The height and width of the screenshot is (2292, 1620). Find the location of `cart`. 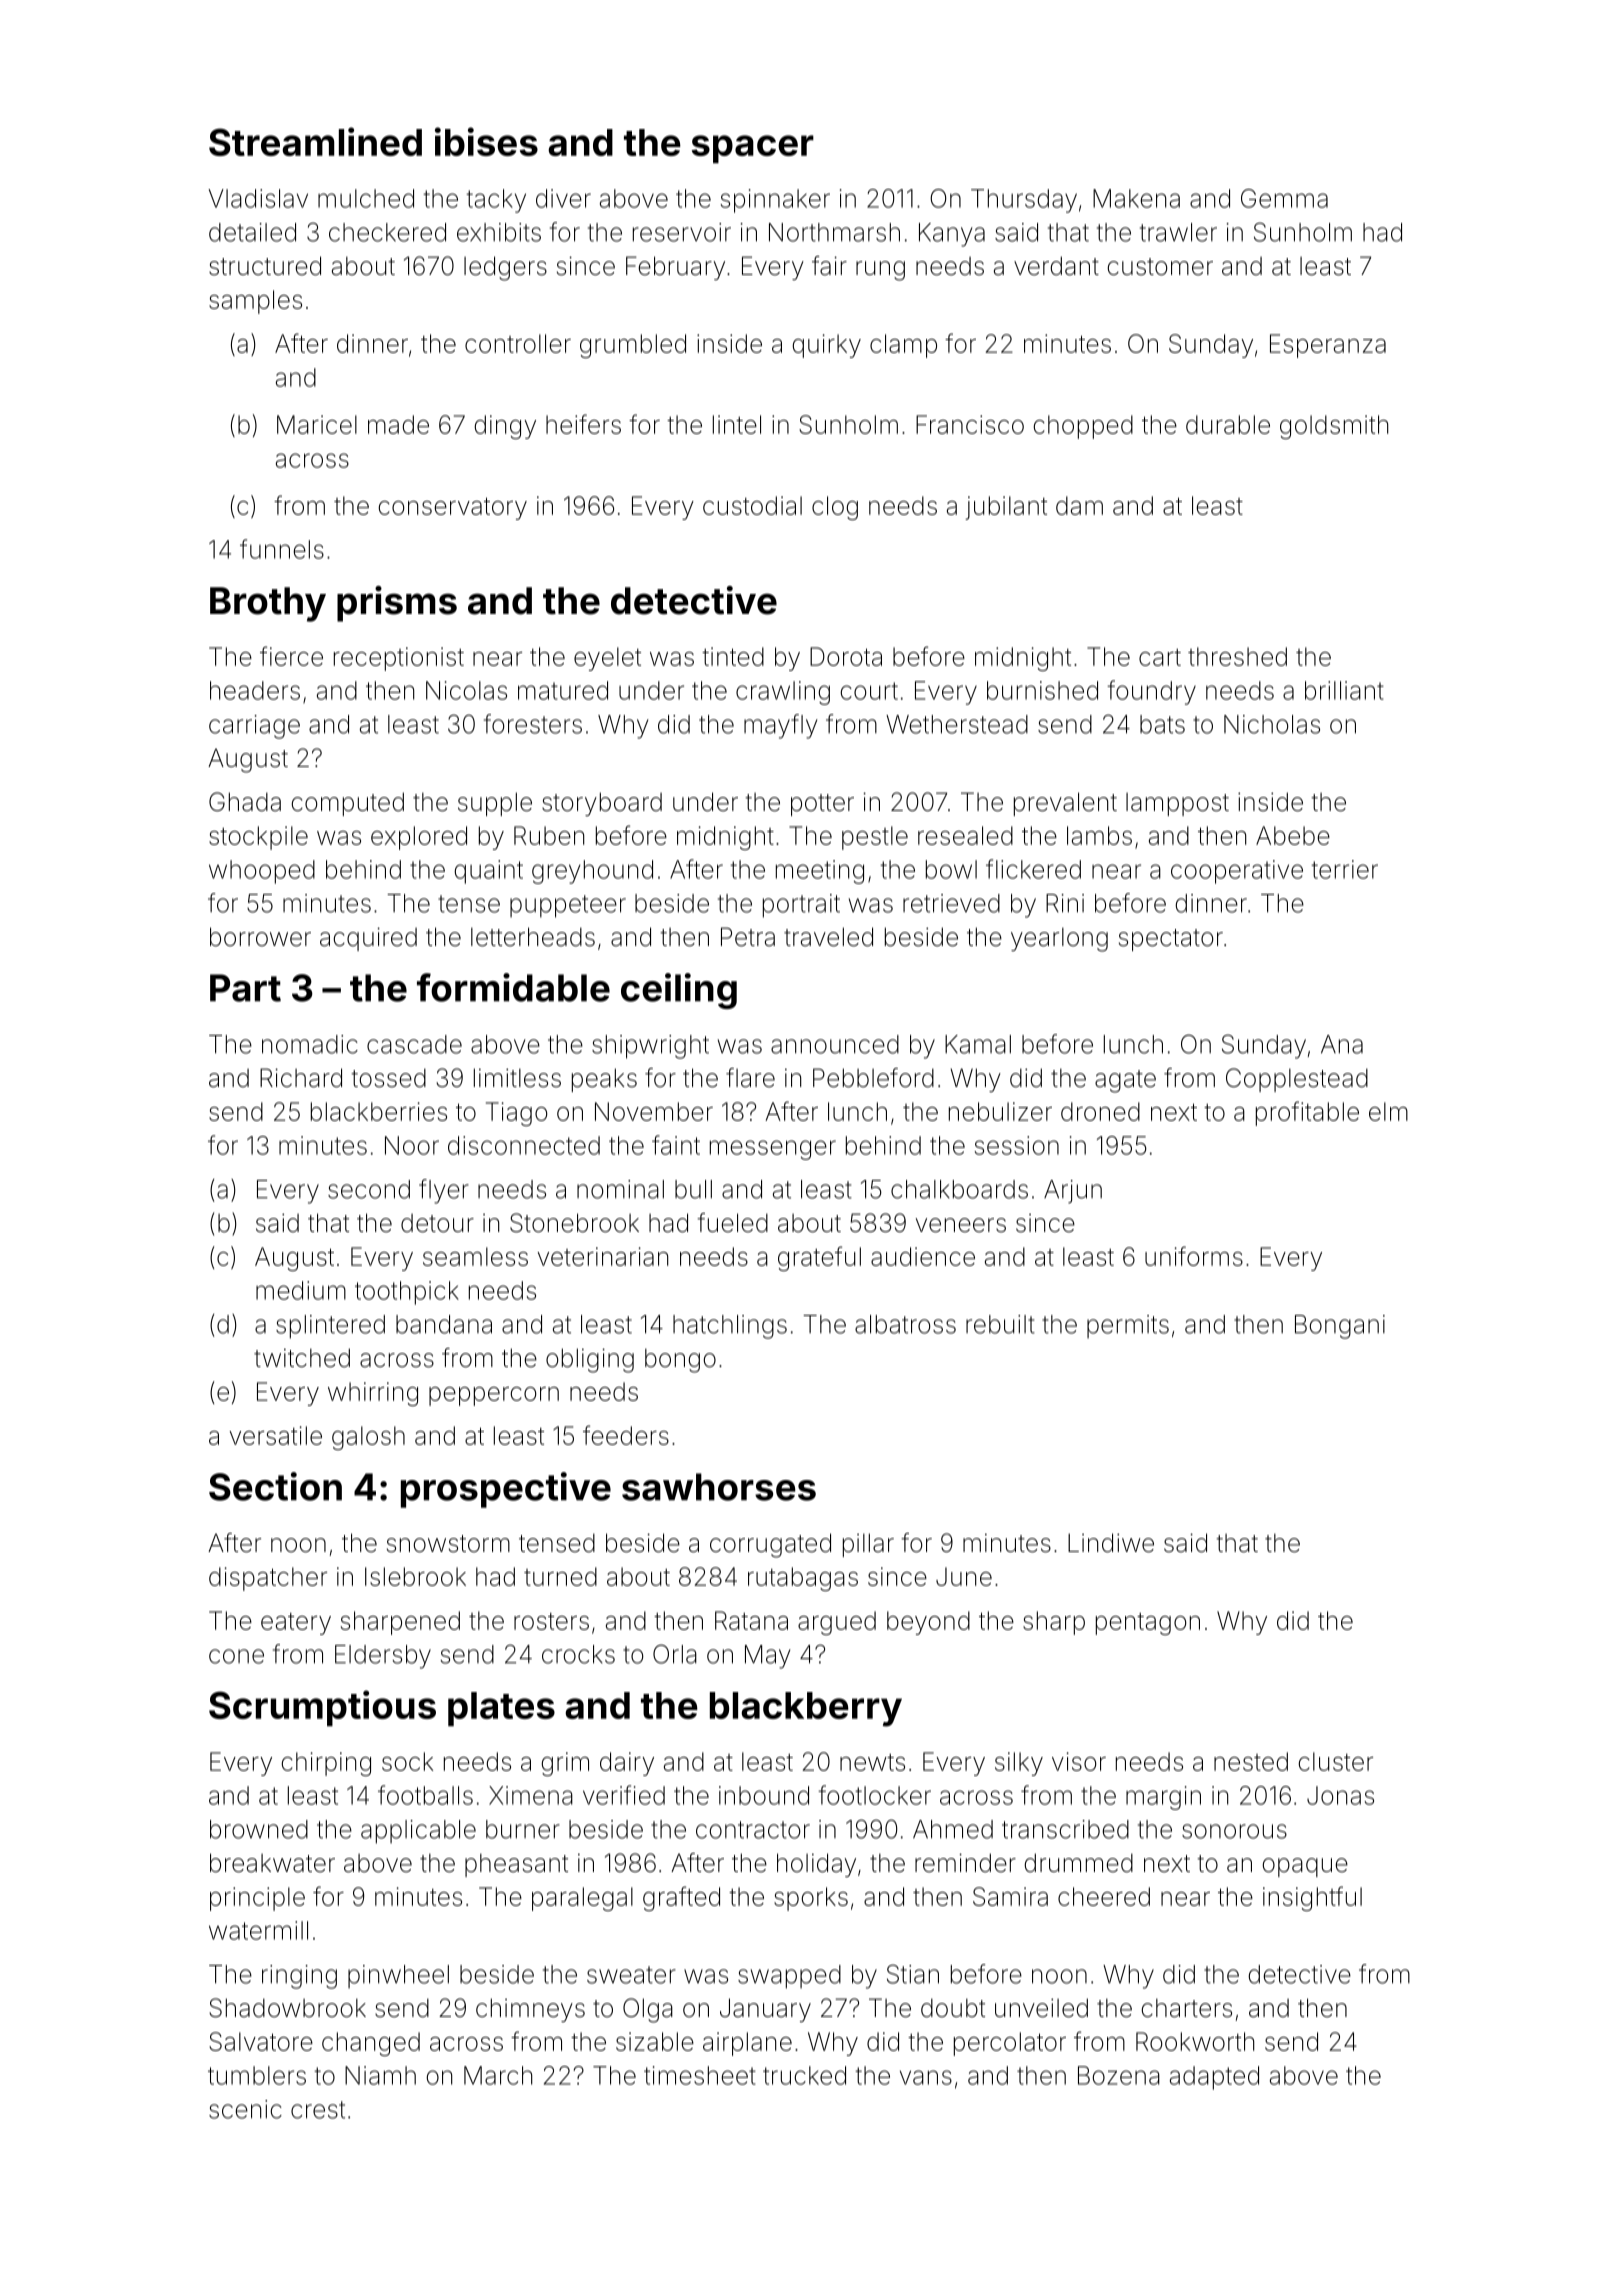

cart is located at coordinates (1160, 657).
